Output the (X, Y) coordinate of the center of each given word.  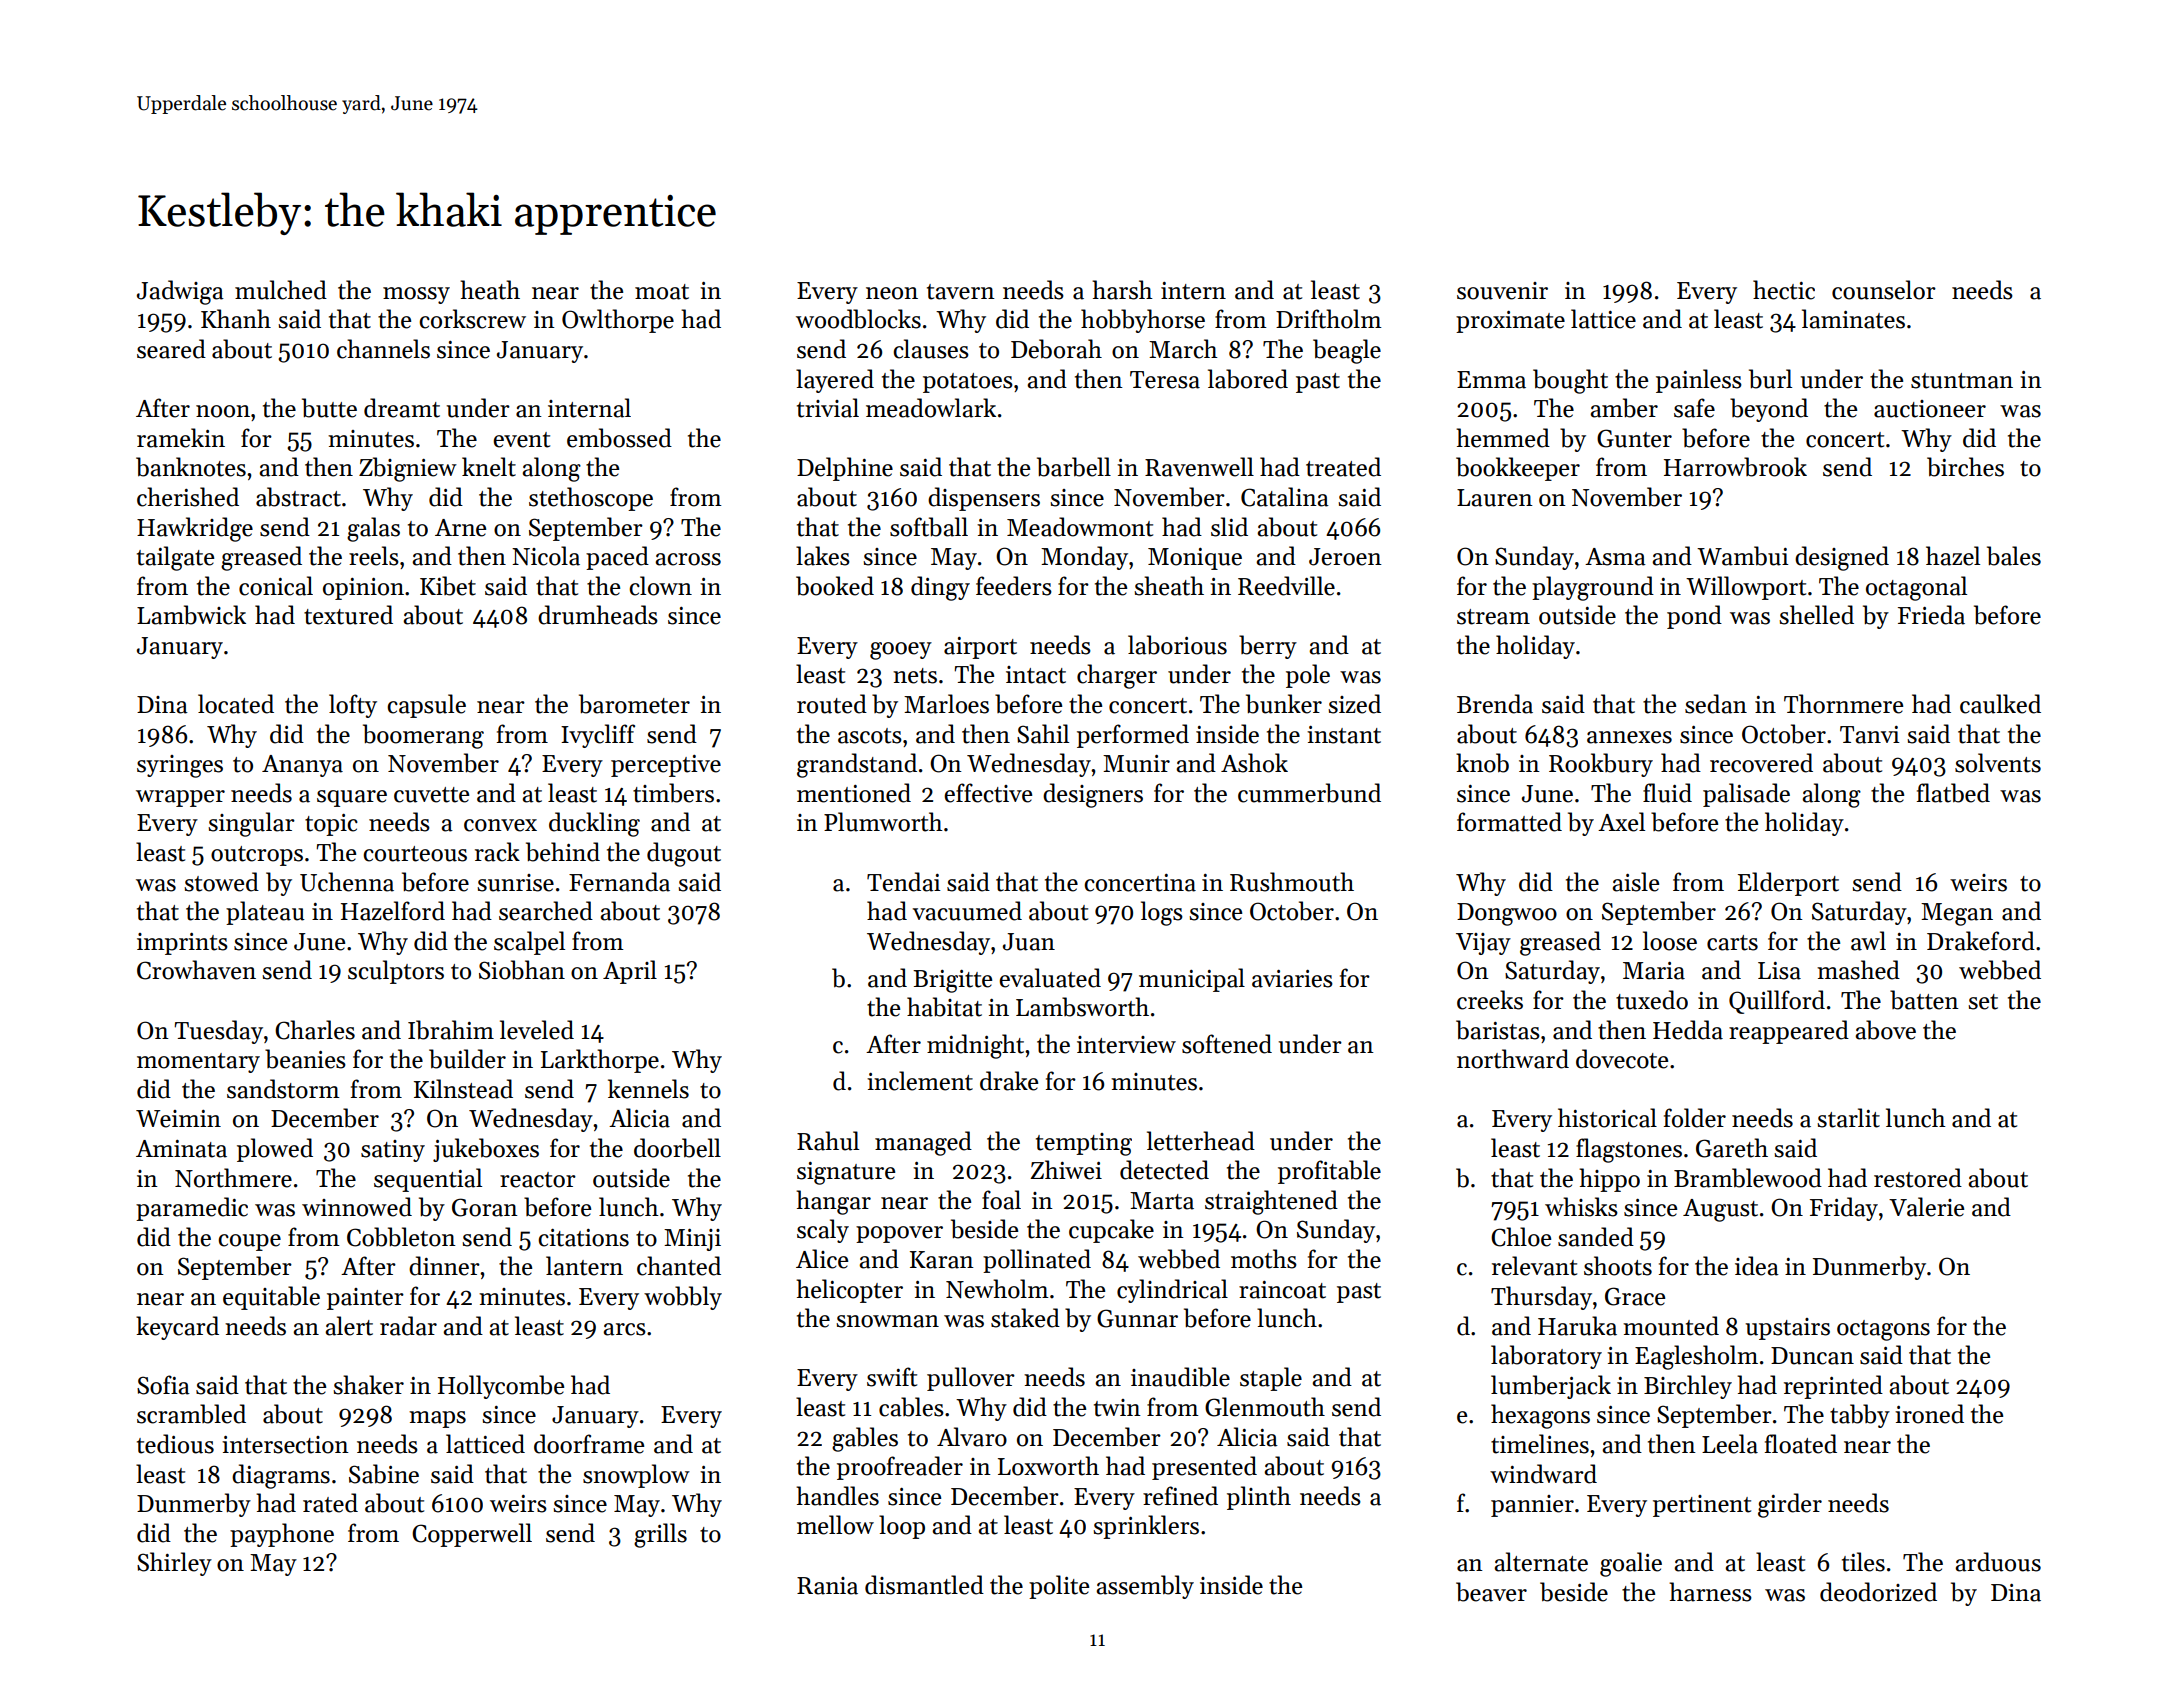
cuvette (431, 795)
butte (329, 408)
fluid (1667, 793)
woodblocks (858, 319)
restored (1918, 1178)
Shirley (174, 1564)
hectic (1784, 290)
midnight (975, 1046)
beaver (1491, 1592)
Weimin (178, 1119)
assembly (1145, 1587)
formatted (1509, 822)
